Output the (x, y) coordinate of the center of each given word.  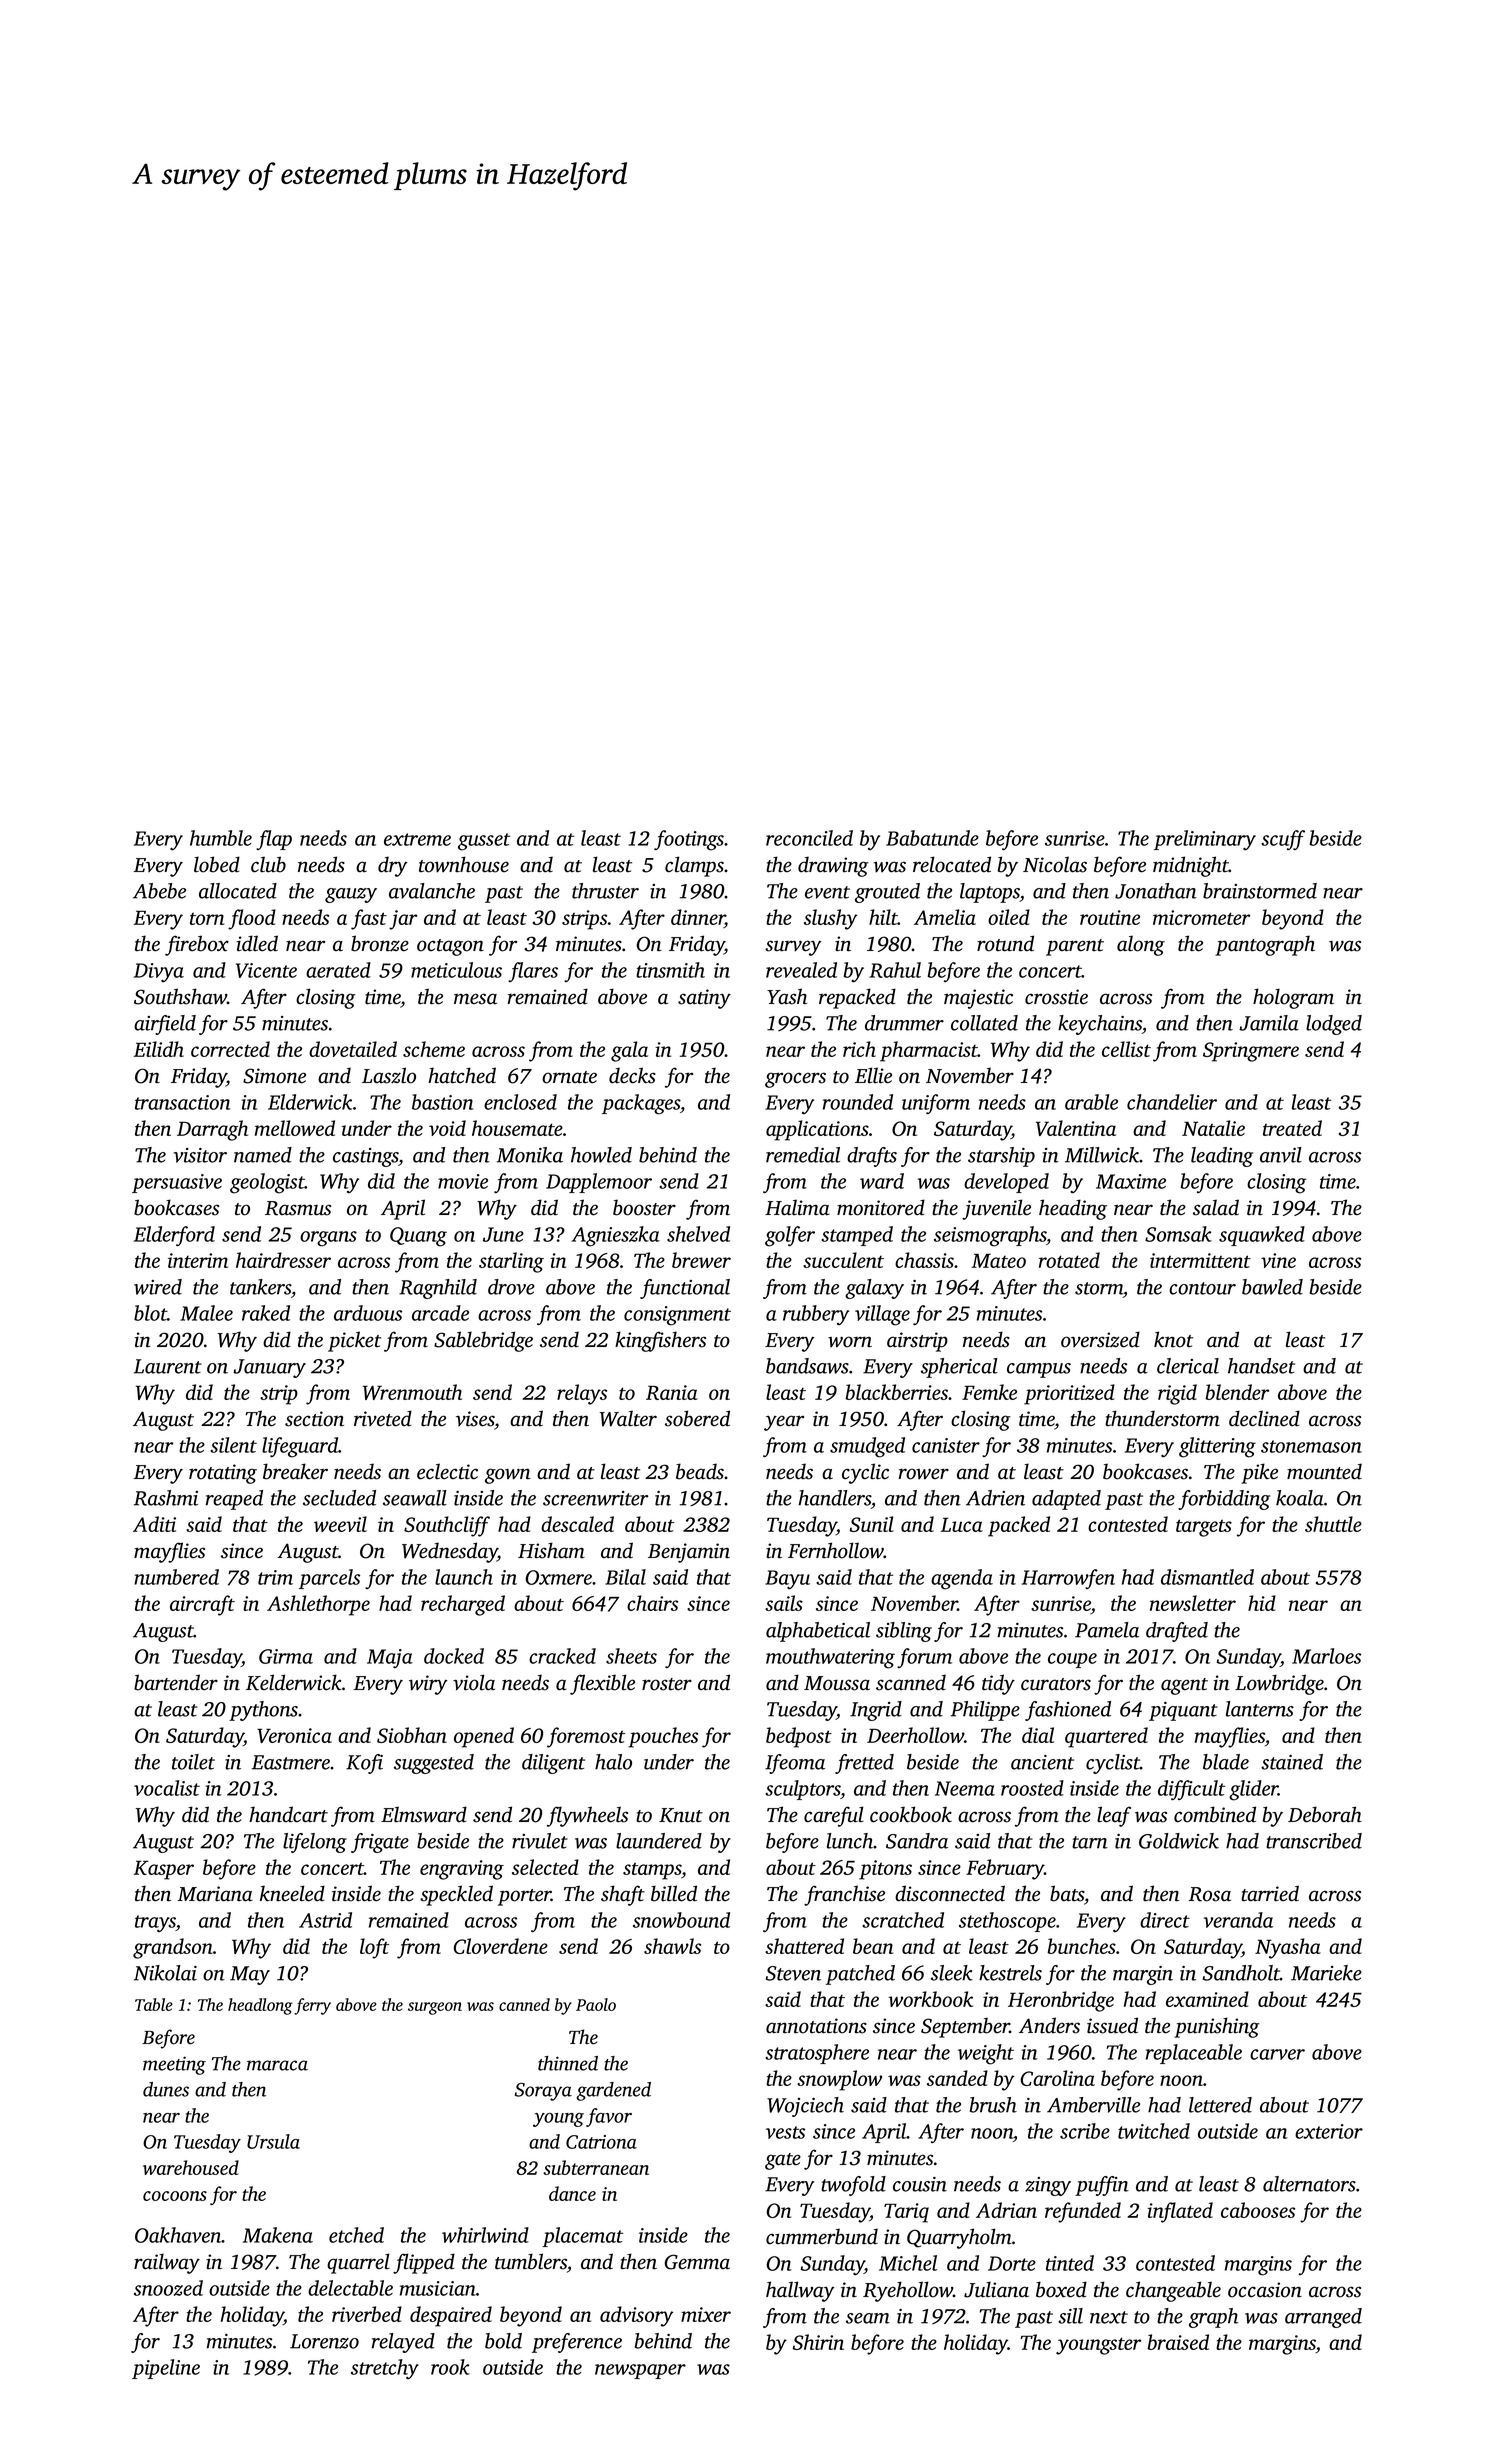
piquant (1183, 1711)
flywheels (587, 1816)
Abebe (159, 891)
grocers (795, 1080)
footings (689, 840)
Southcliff (447, 1526)
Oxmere (559, 1577)
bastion (443, 1102)
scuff (1283, 840)
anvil (1281, 1155)
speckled (456, 1895)
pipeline (166, 2369)
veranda (1238, 1920)
